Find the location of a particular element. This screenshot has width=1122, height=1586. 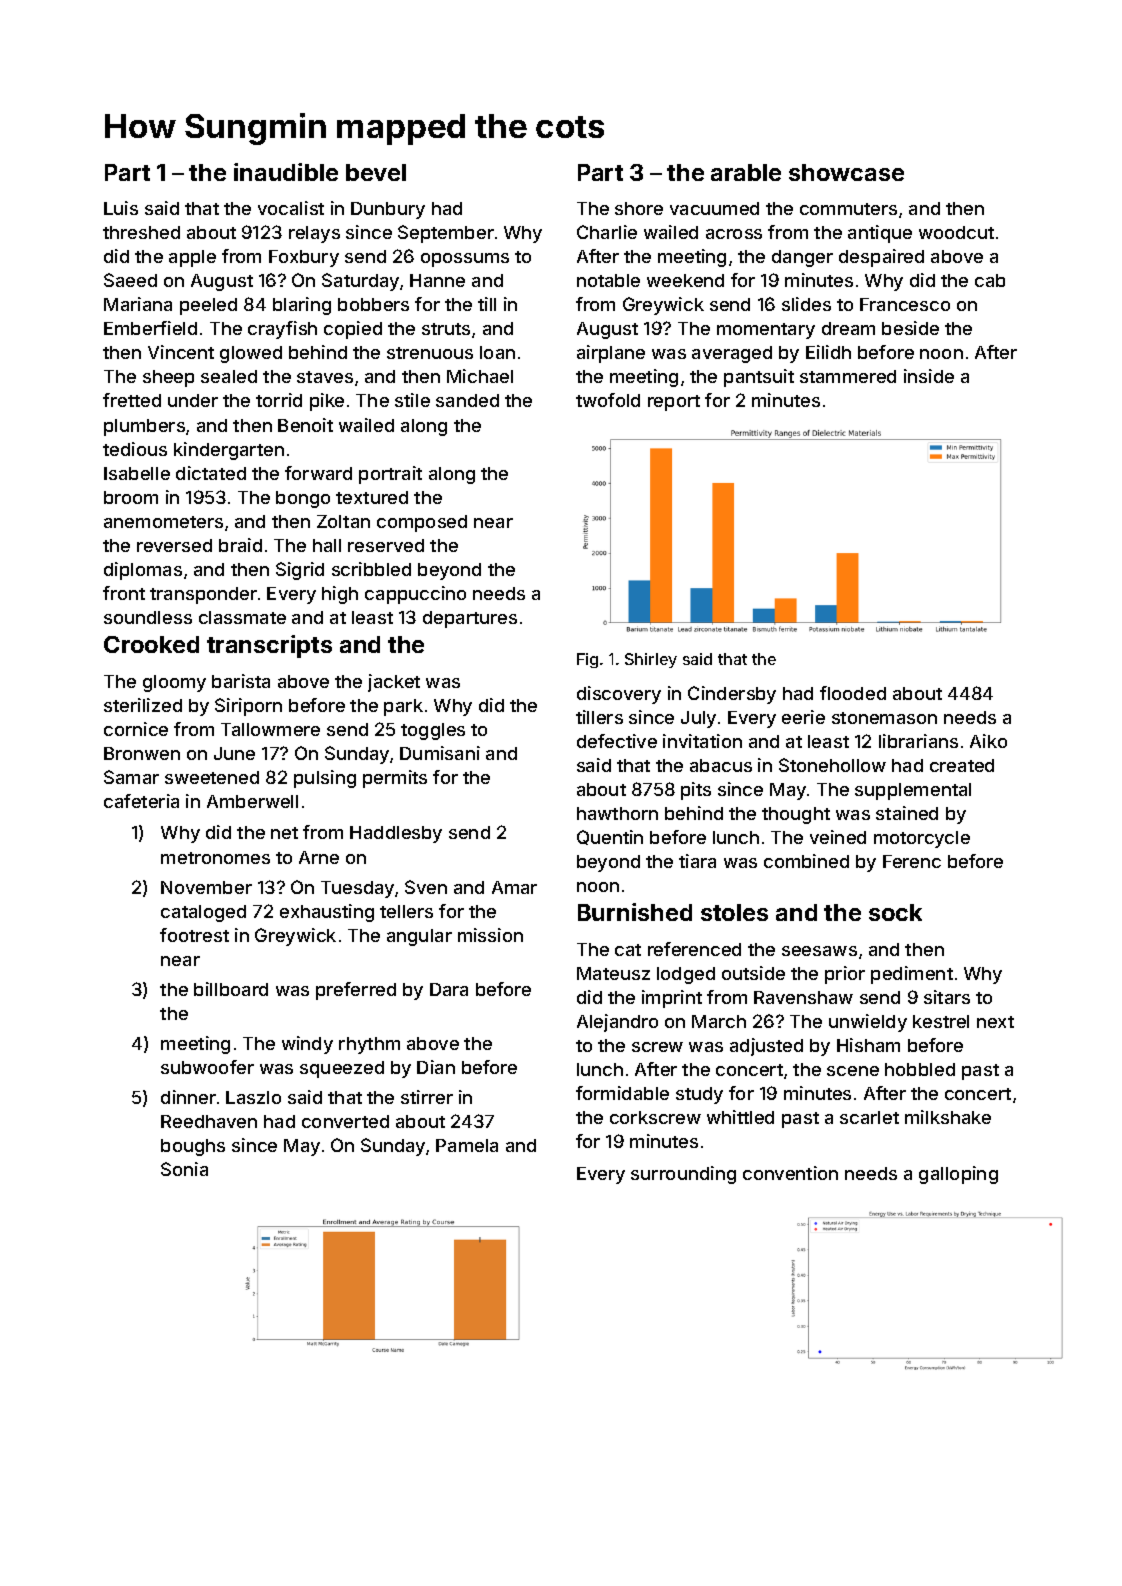

airplane is located at coordinates (611, 354).
